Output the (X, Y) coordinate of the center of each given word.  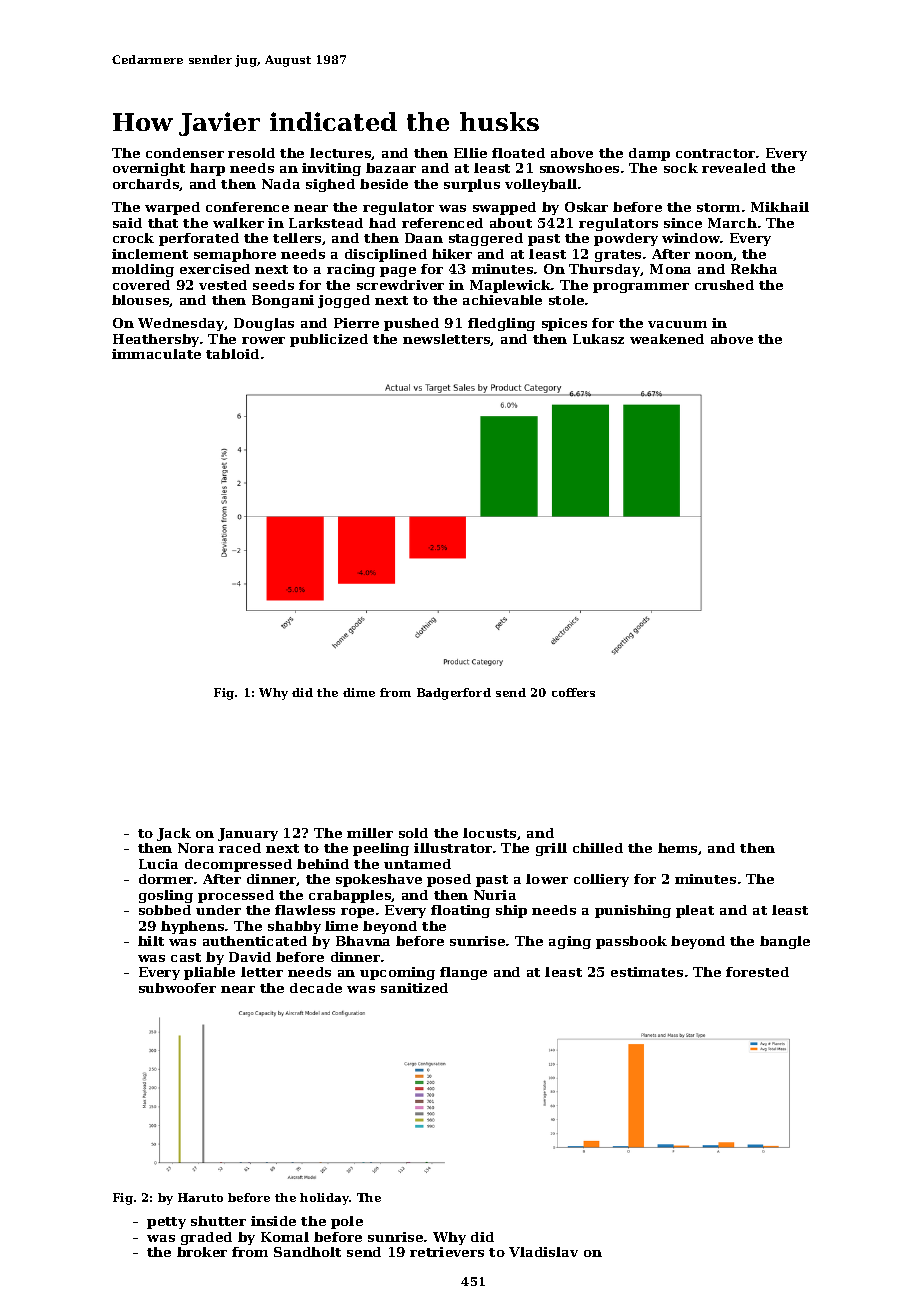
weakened (667, 339)
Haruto (200, 1197)
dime (359, 692)
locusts (489, 833)
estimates (647, 972)
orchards (146, 184)
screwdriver (400, 285)
